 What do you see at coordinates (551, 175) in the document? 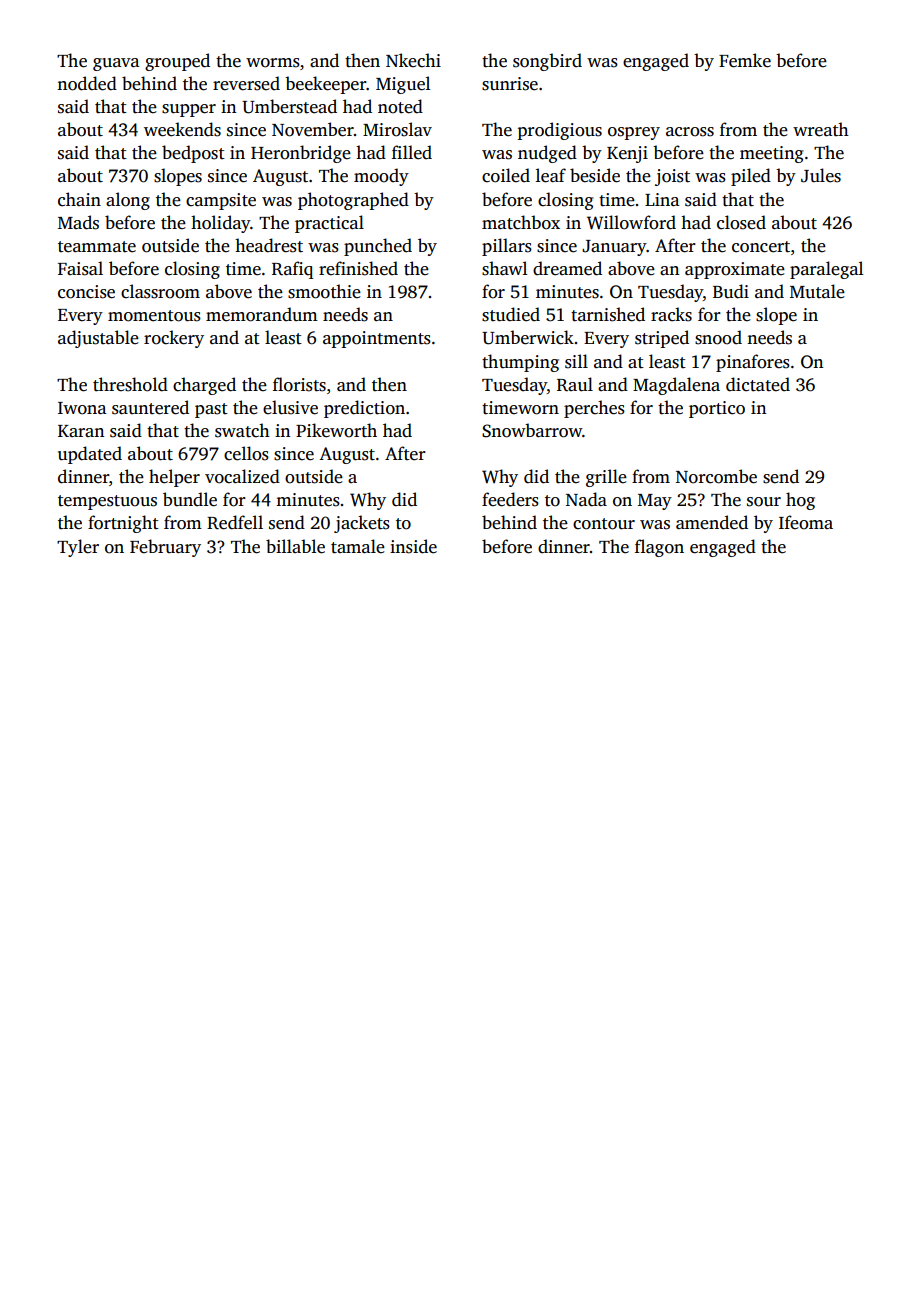
I see `leaf` at bounding box center [551, 175].
